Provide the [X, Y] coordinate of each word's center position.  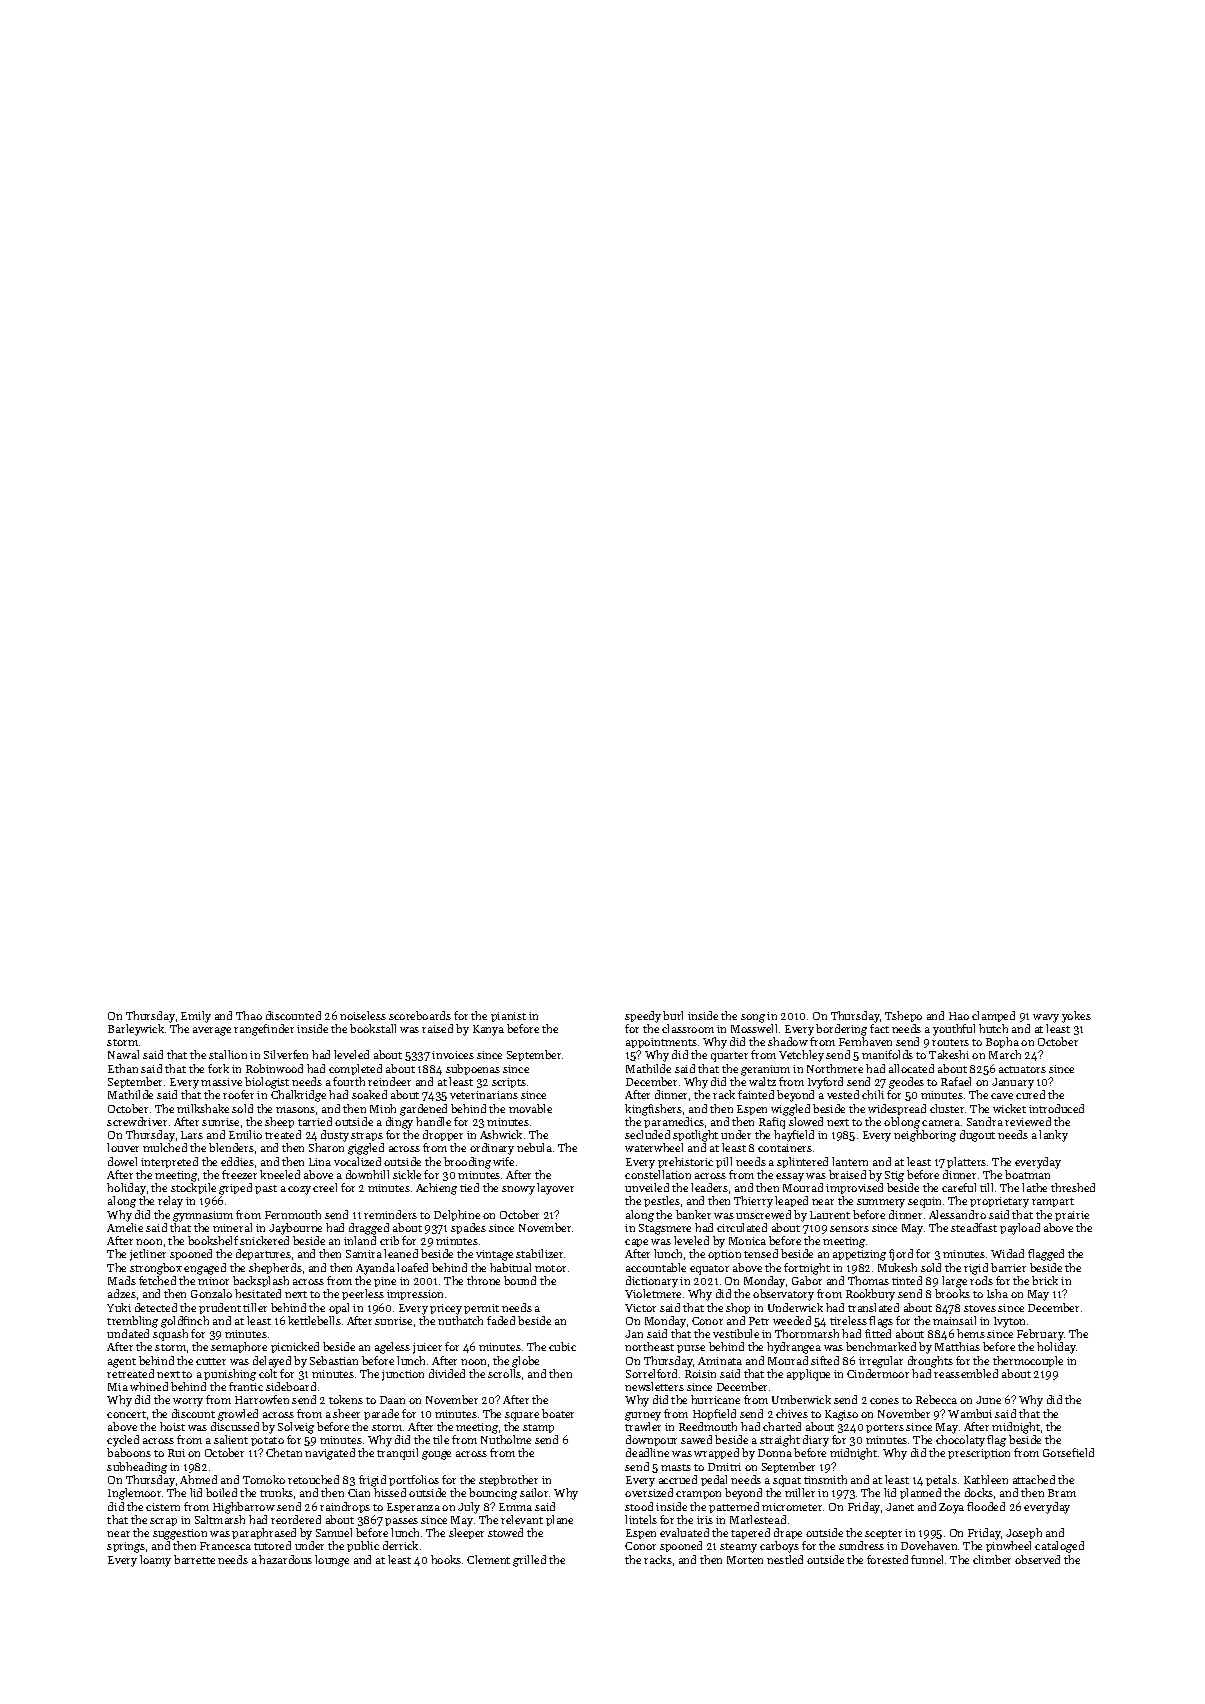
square [522, 1416]
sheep [279, 1122]
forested [887, 1559]
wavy [1046, 1018]
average [212, 1031]
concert [126, 1414]
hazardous [285, 1559]
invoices [453, 1055]
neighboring [925, 1136]
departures [263, 1254]
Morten [745, 1560]
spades [468, 1228]
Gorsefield [1068, 1452]
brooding [467, 1163]
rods [981, 1280]
